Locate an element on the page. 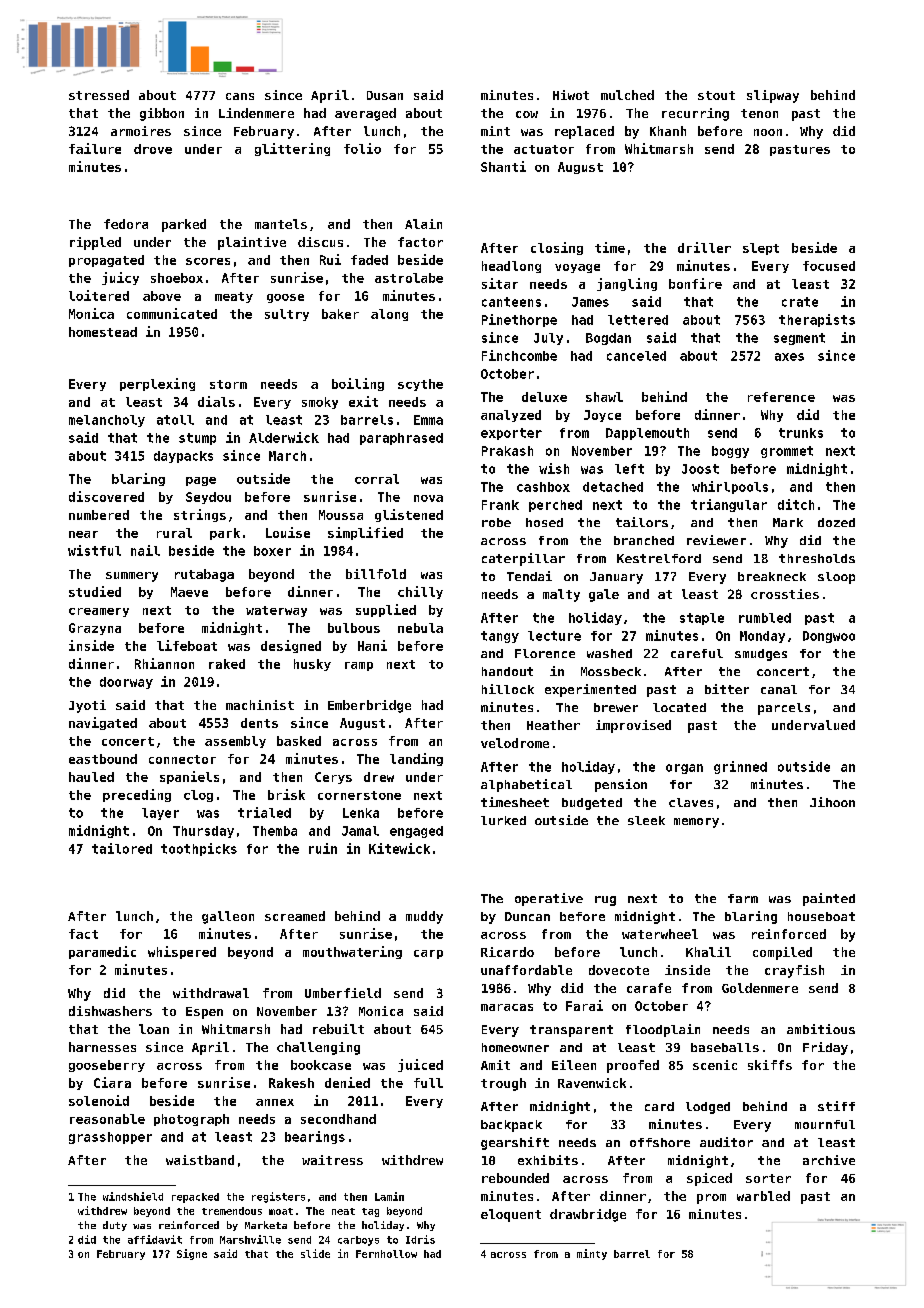 The height and width of the page is (1308, 924). doorway is located at coordinates (126, 683).
